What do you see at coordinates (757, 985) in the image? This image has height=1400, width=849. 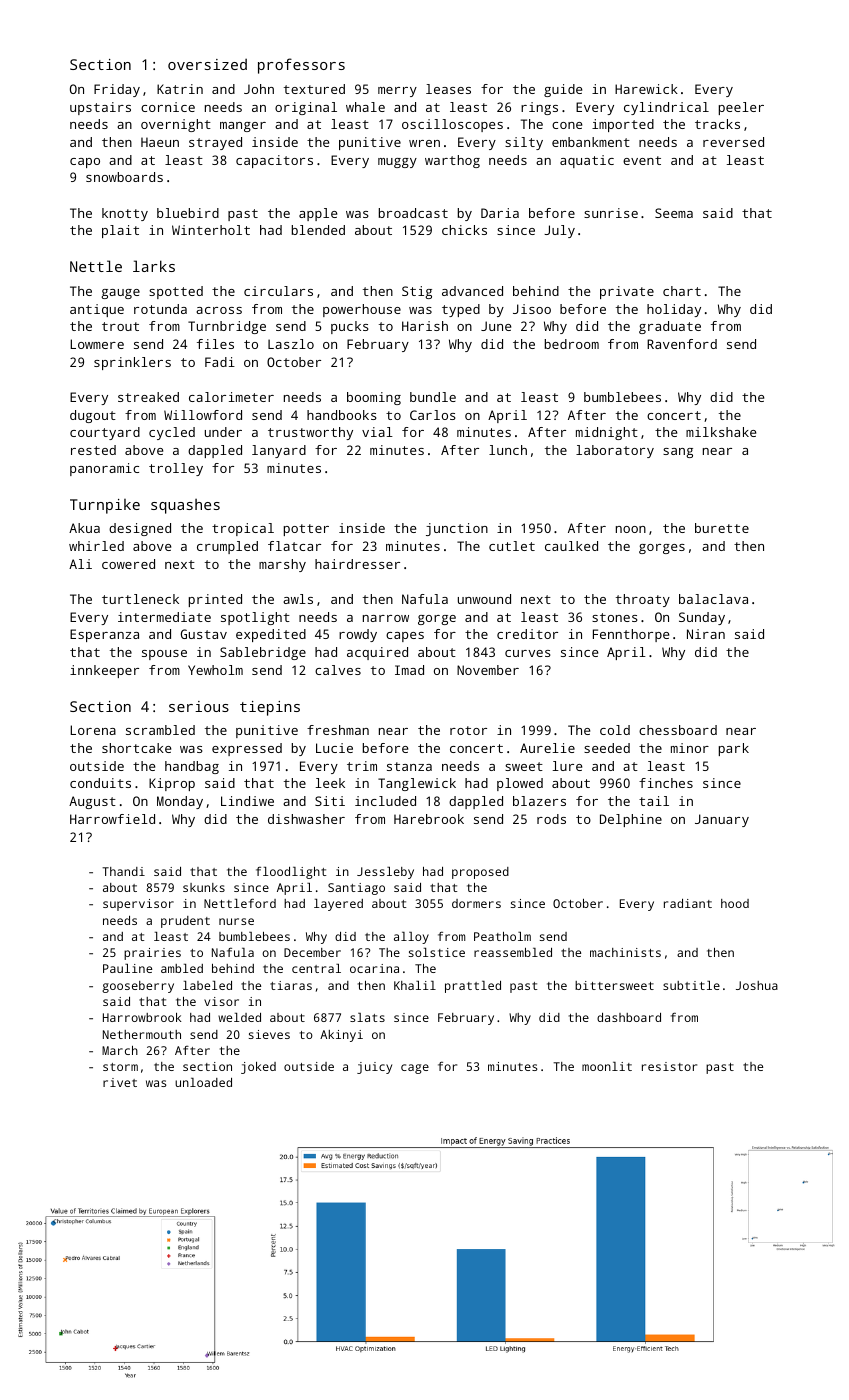 I see `Joshua` at bounding box center [757, 985].
